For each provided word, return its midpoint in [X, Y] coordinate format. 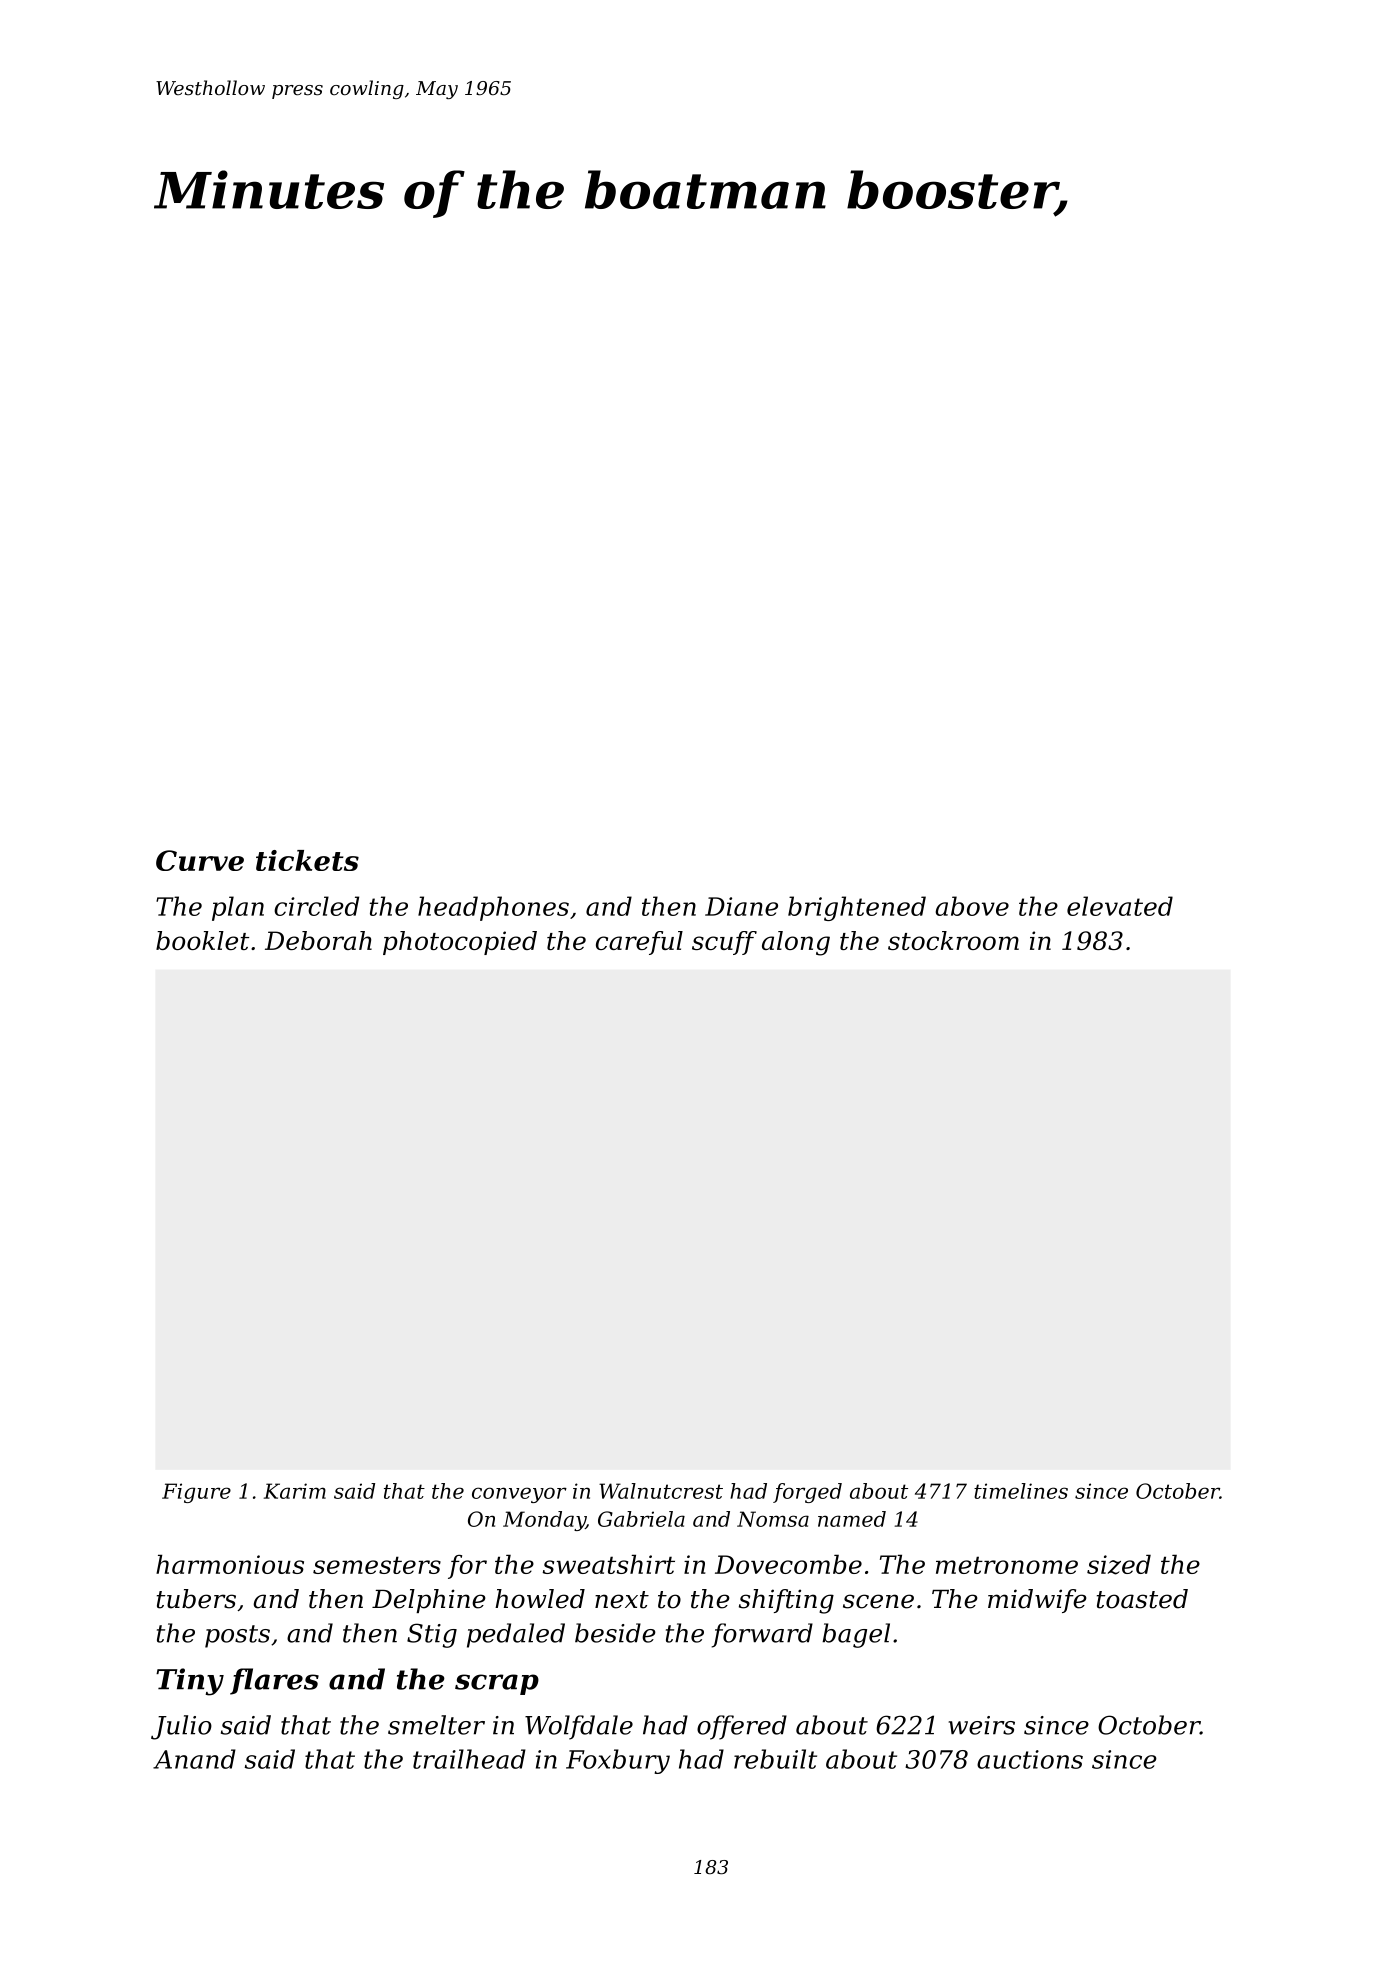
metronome [1007, 1565]
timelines [1021, 1491]
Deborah [318, 940]
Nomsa [773, 1519]
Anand [194, 1759]
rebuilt [775, 1759]
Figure [196, 1493]
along [796, 943]
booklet [202, 940]
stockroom [953, 940]
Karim [295, 1491]
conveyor [519, 1495]
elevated [1120, 906]
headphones [493, 908]
